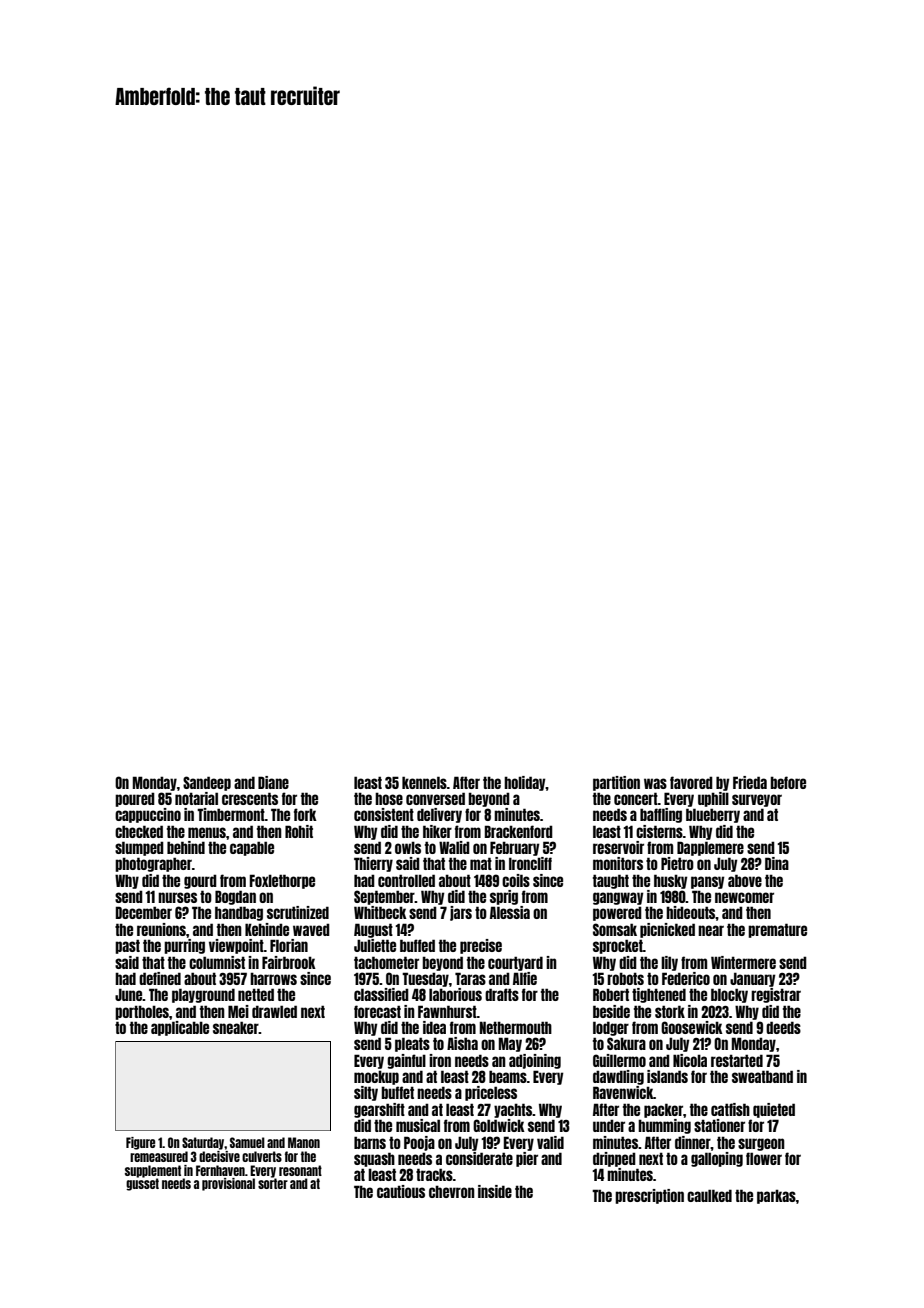 Image resolution: width=924 pixels, height=1308 pixels. What do you see at coordinates (788, 782) in the image?
I see `before` at bounding box center [788, 782].
